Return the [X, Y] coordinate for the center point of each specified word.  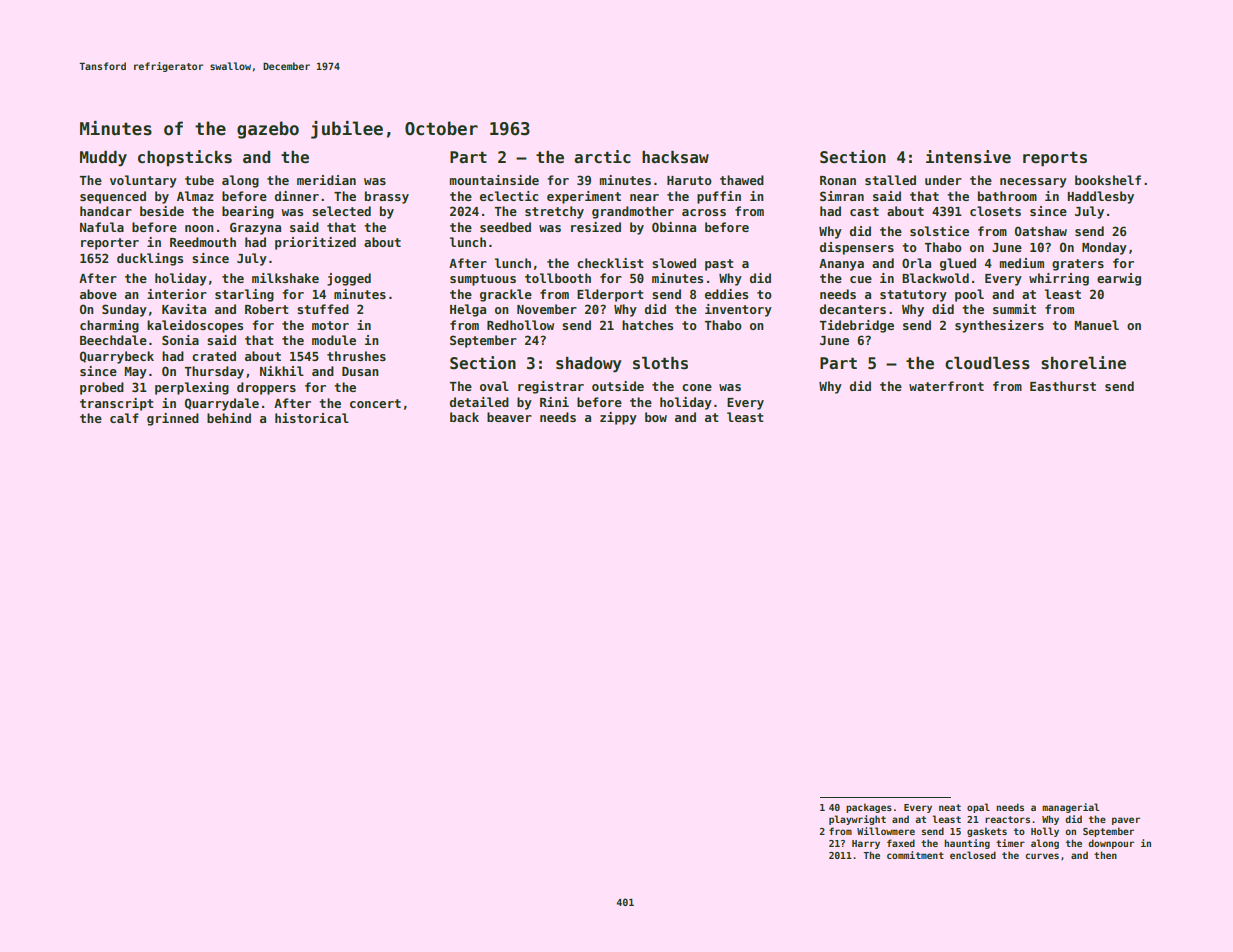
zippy [618, 418]
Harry [866, 844]
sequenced [113, 197]
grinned [173, 419]
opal [978, 808]
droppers [266, 388]
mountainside [494, 180]
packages [869, 808]
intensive [968, 157]
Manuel [1096, 325]
